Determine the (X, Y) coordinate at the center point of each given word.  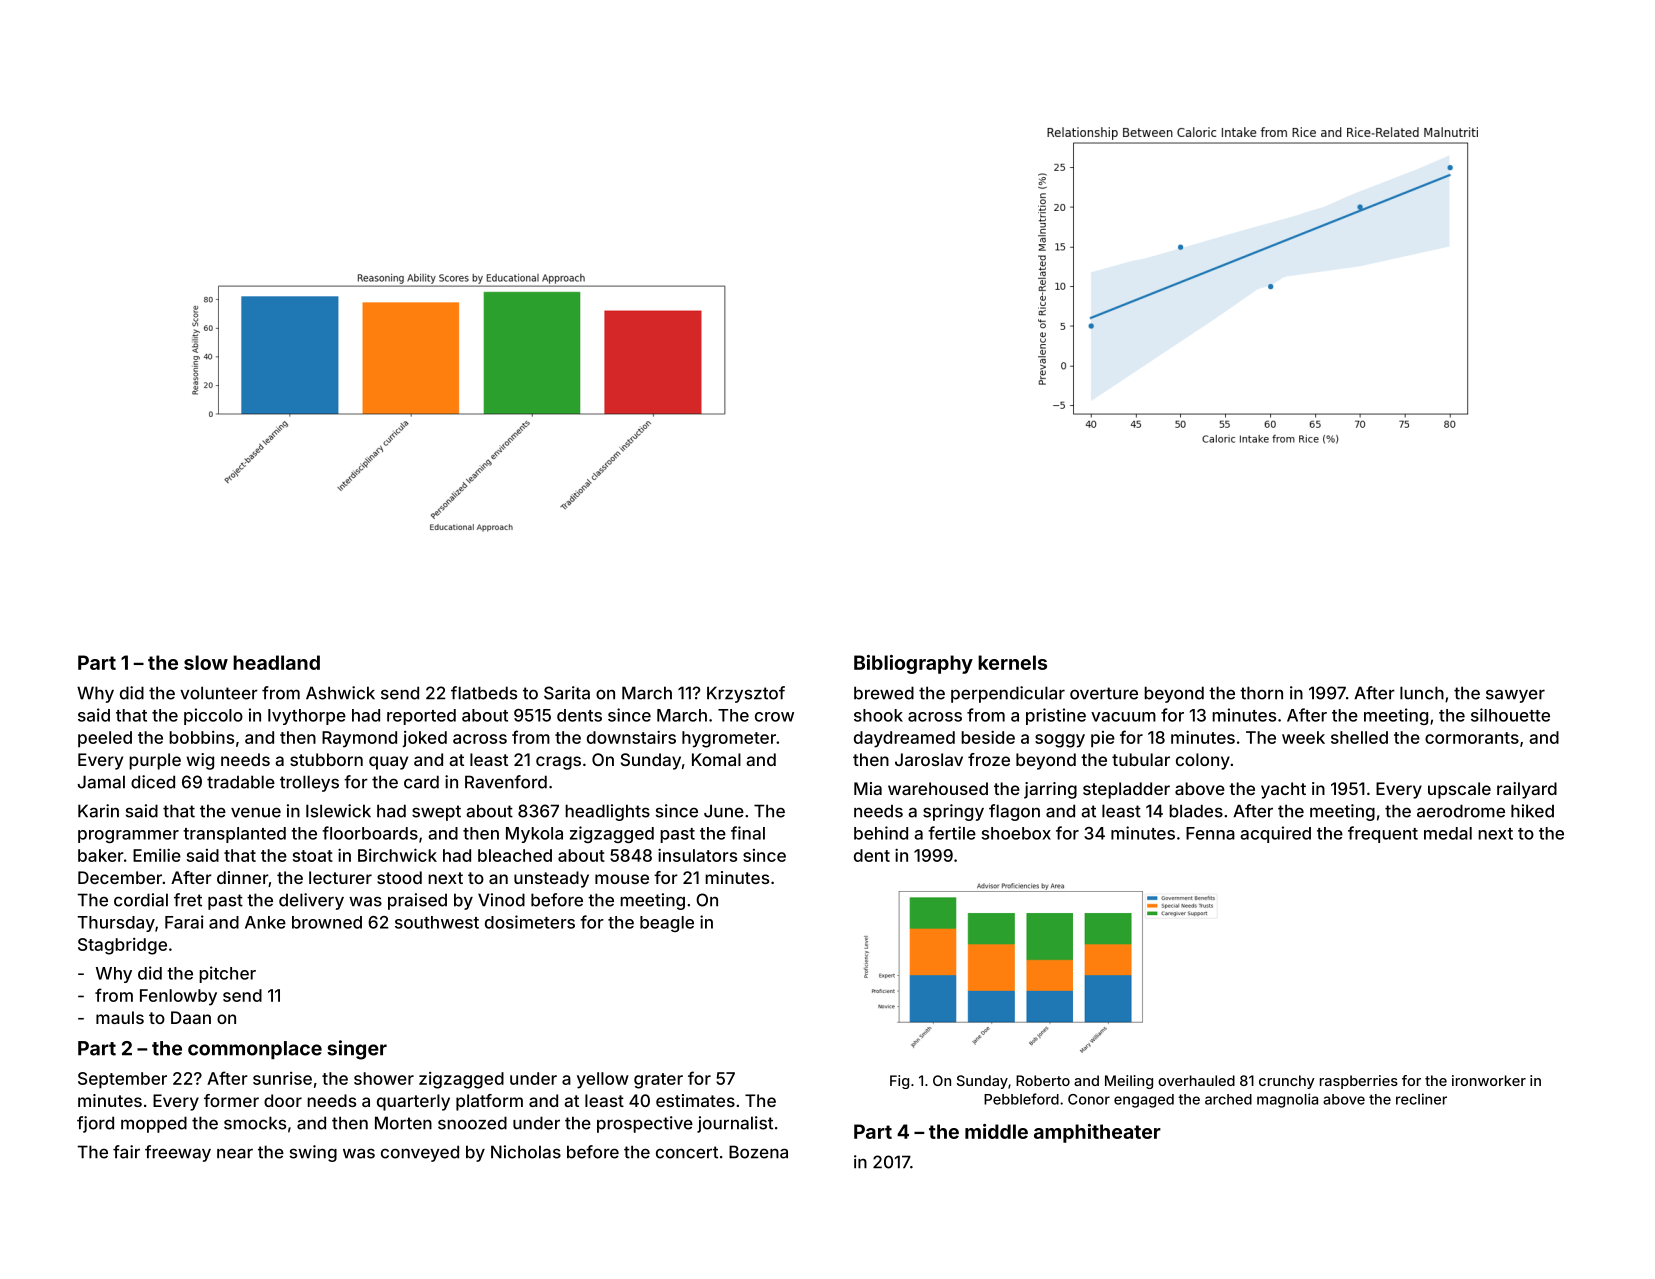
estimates (695, 1100)
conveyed (420, 1153)
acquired (1275, 834)
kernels (1012, 662)
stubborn (326, 759)
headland (276, 662)
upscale (1459, 790)
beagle (667, 924)
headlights (607, 812)
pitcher (227, 974)
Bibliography (913, 664)
